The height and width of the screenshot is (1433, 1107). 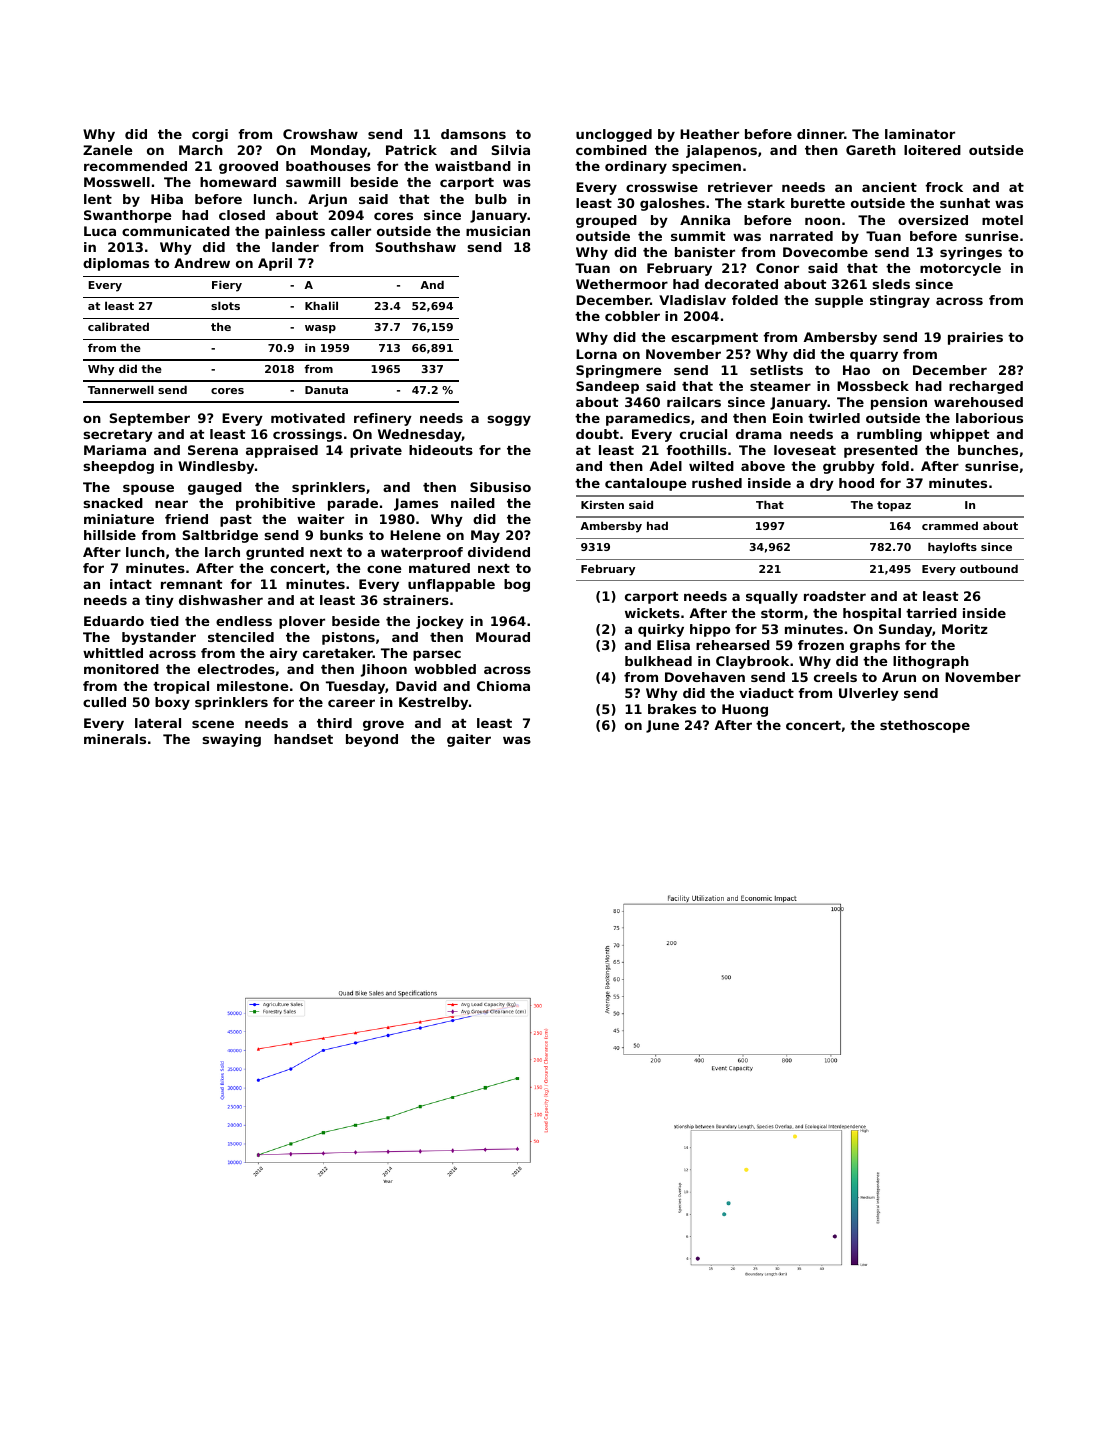 What do you see at coordinates (632, 316) in the screenshot?
I see `cobbler` at bounding box center [632, 316].
